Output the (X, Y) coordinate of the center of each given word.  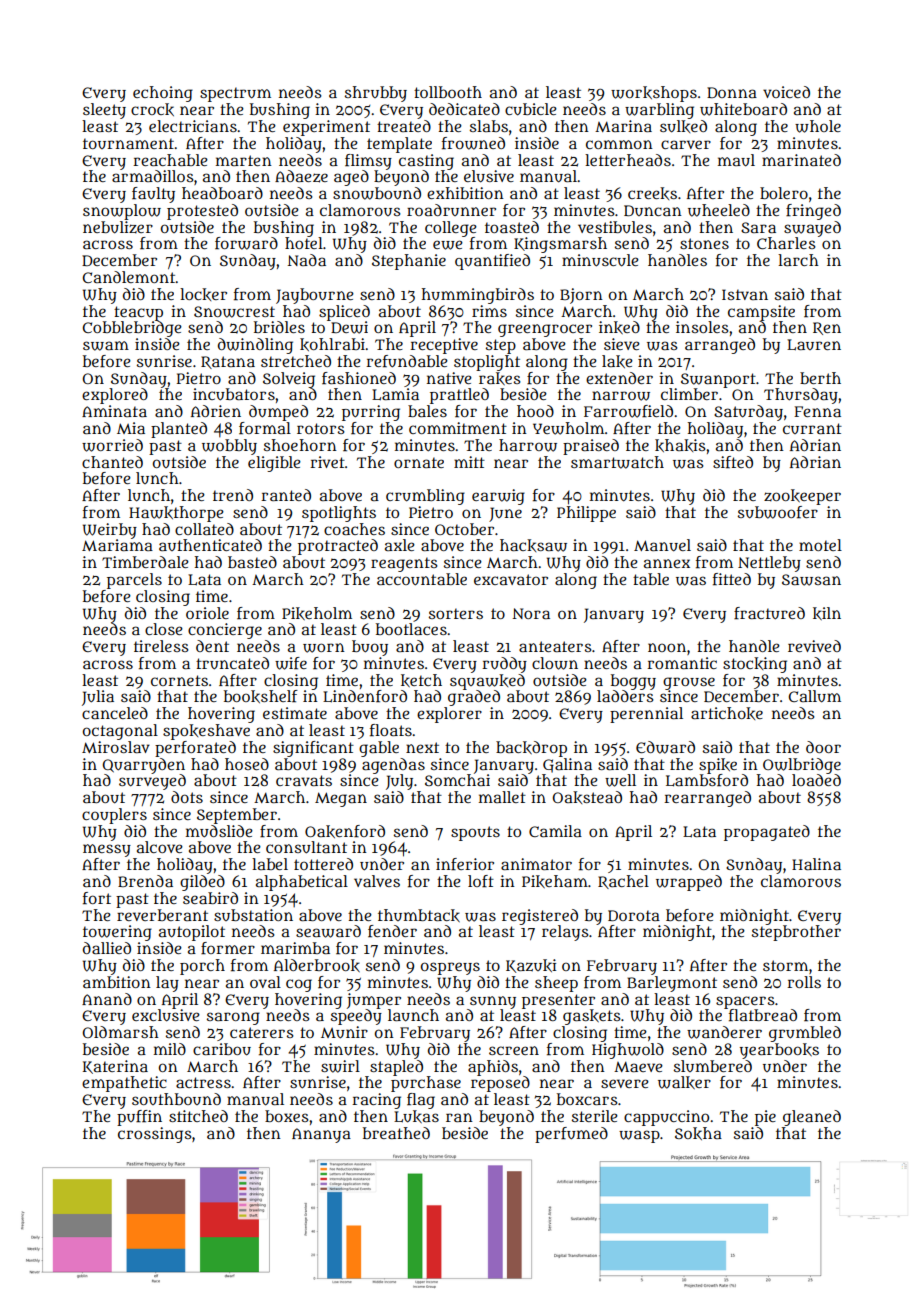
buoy (370, 648)
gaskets (592, 1017)
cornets (179, 680)
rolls (804, 982)
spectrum (235, 94)
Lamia (395, 394)
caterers (262, 1032)
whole (818, 126)
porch (202, 967)
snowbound (377, 193)
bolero (784, 193)
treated (404, 126)
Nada (307, 260)
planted (179, 430)
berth (820, 378)
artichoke (727, 713)
